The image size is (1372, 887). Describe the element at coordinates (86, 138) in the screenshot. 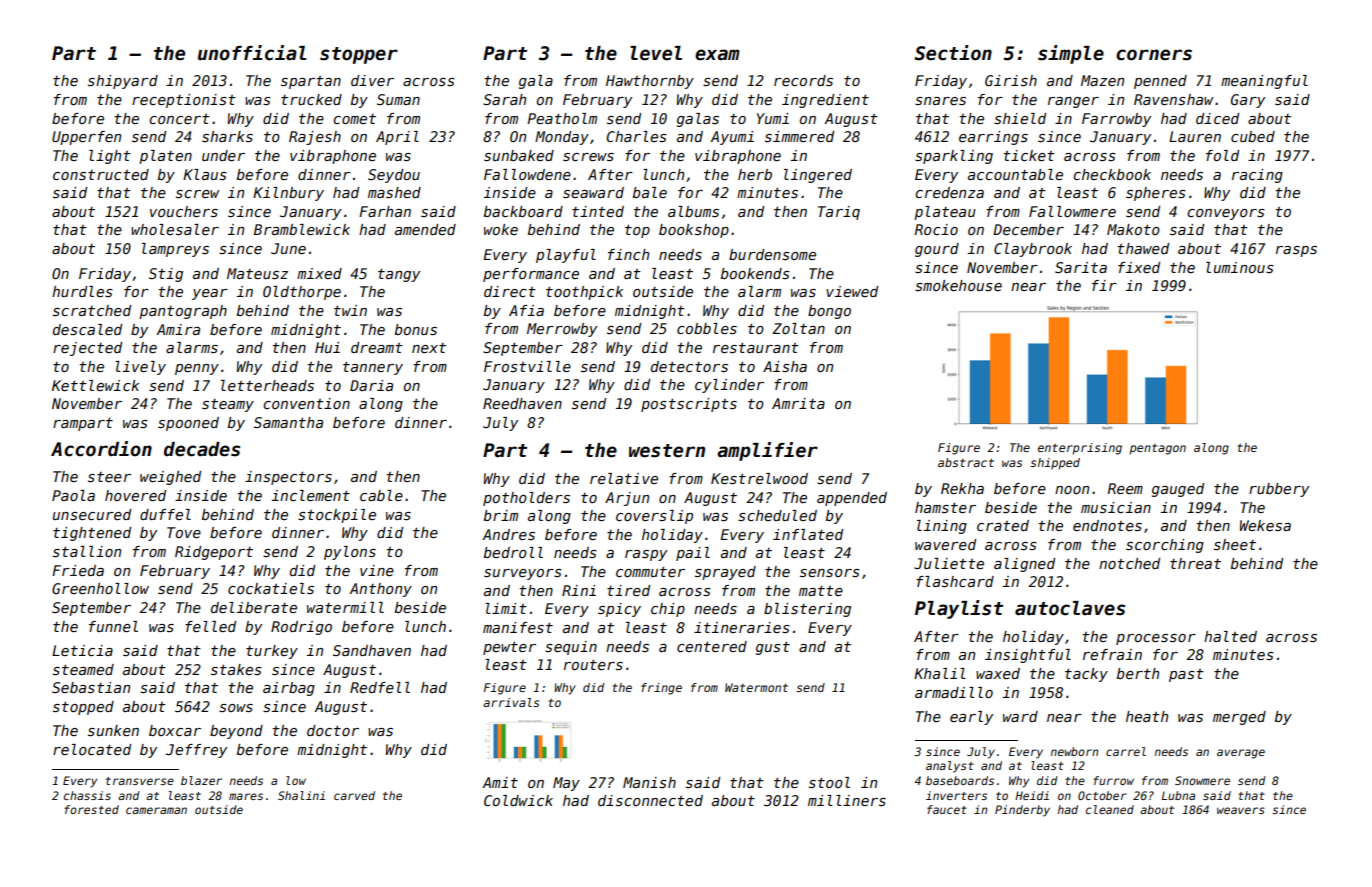

I see `Upperfen` at that location.
